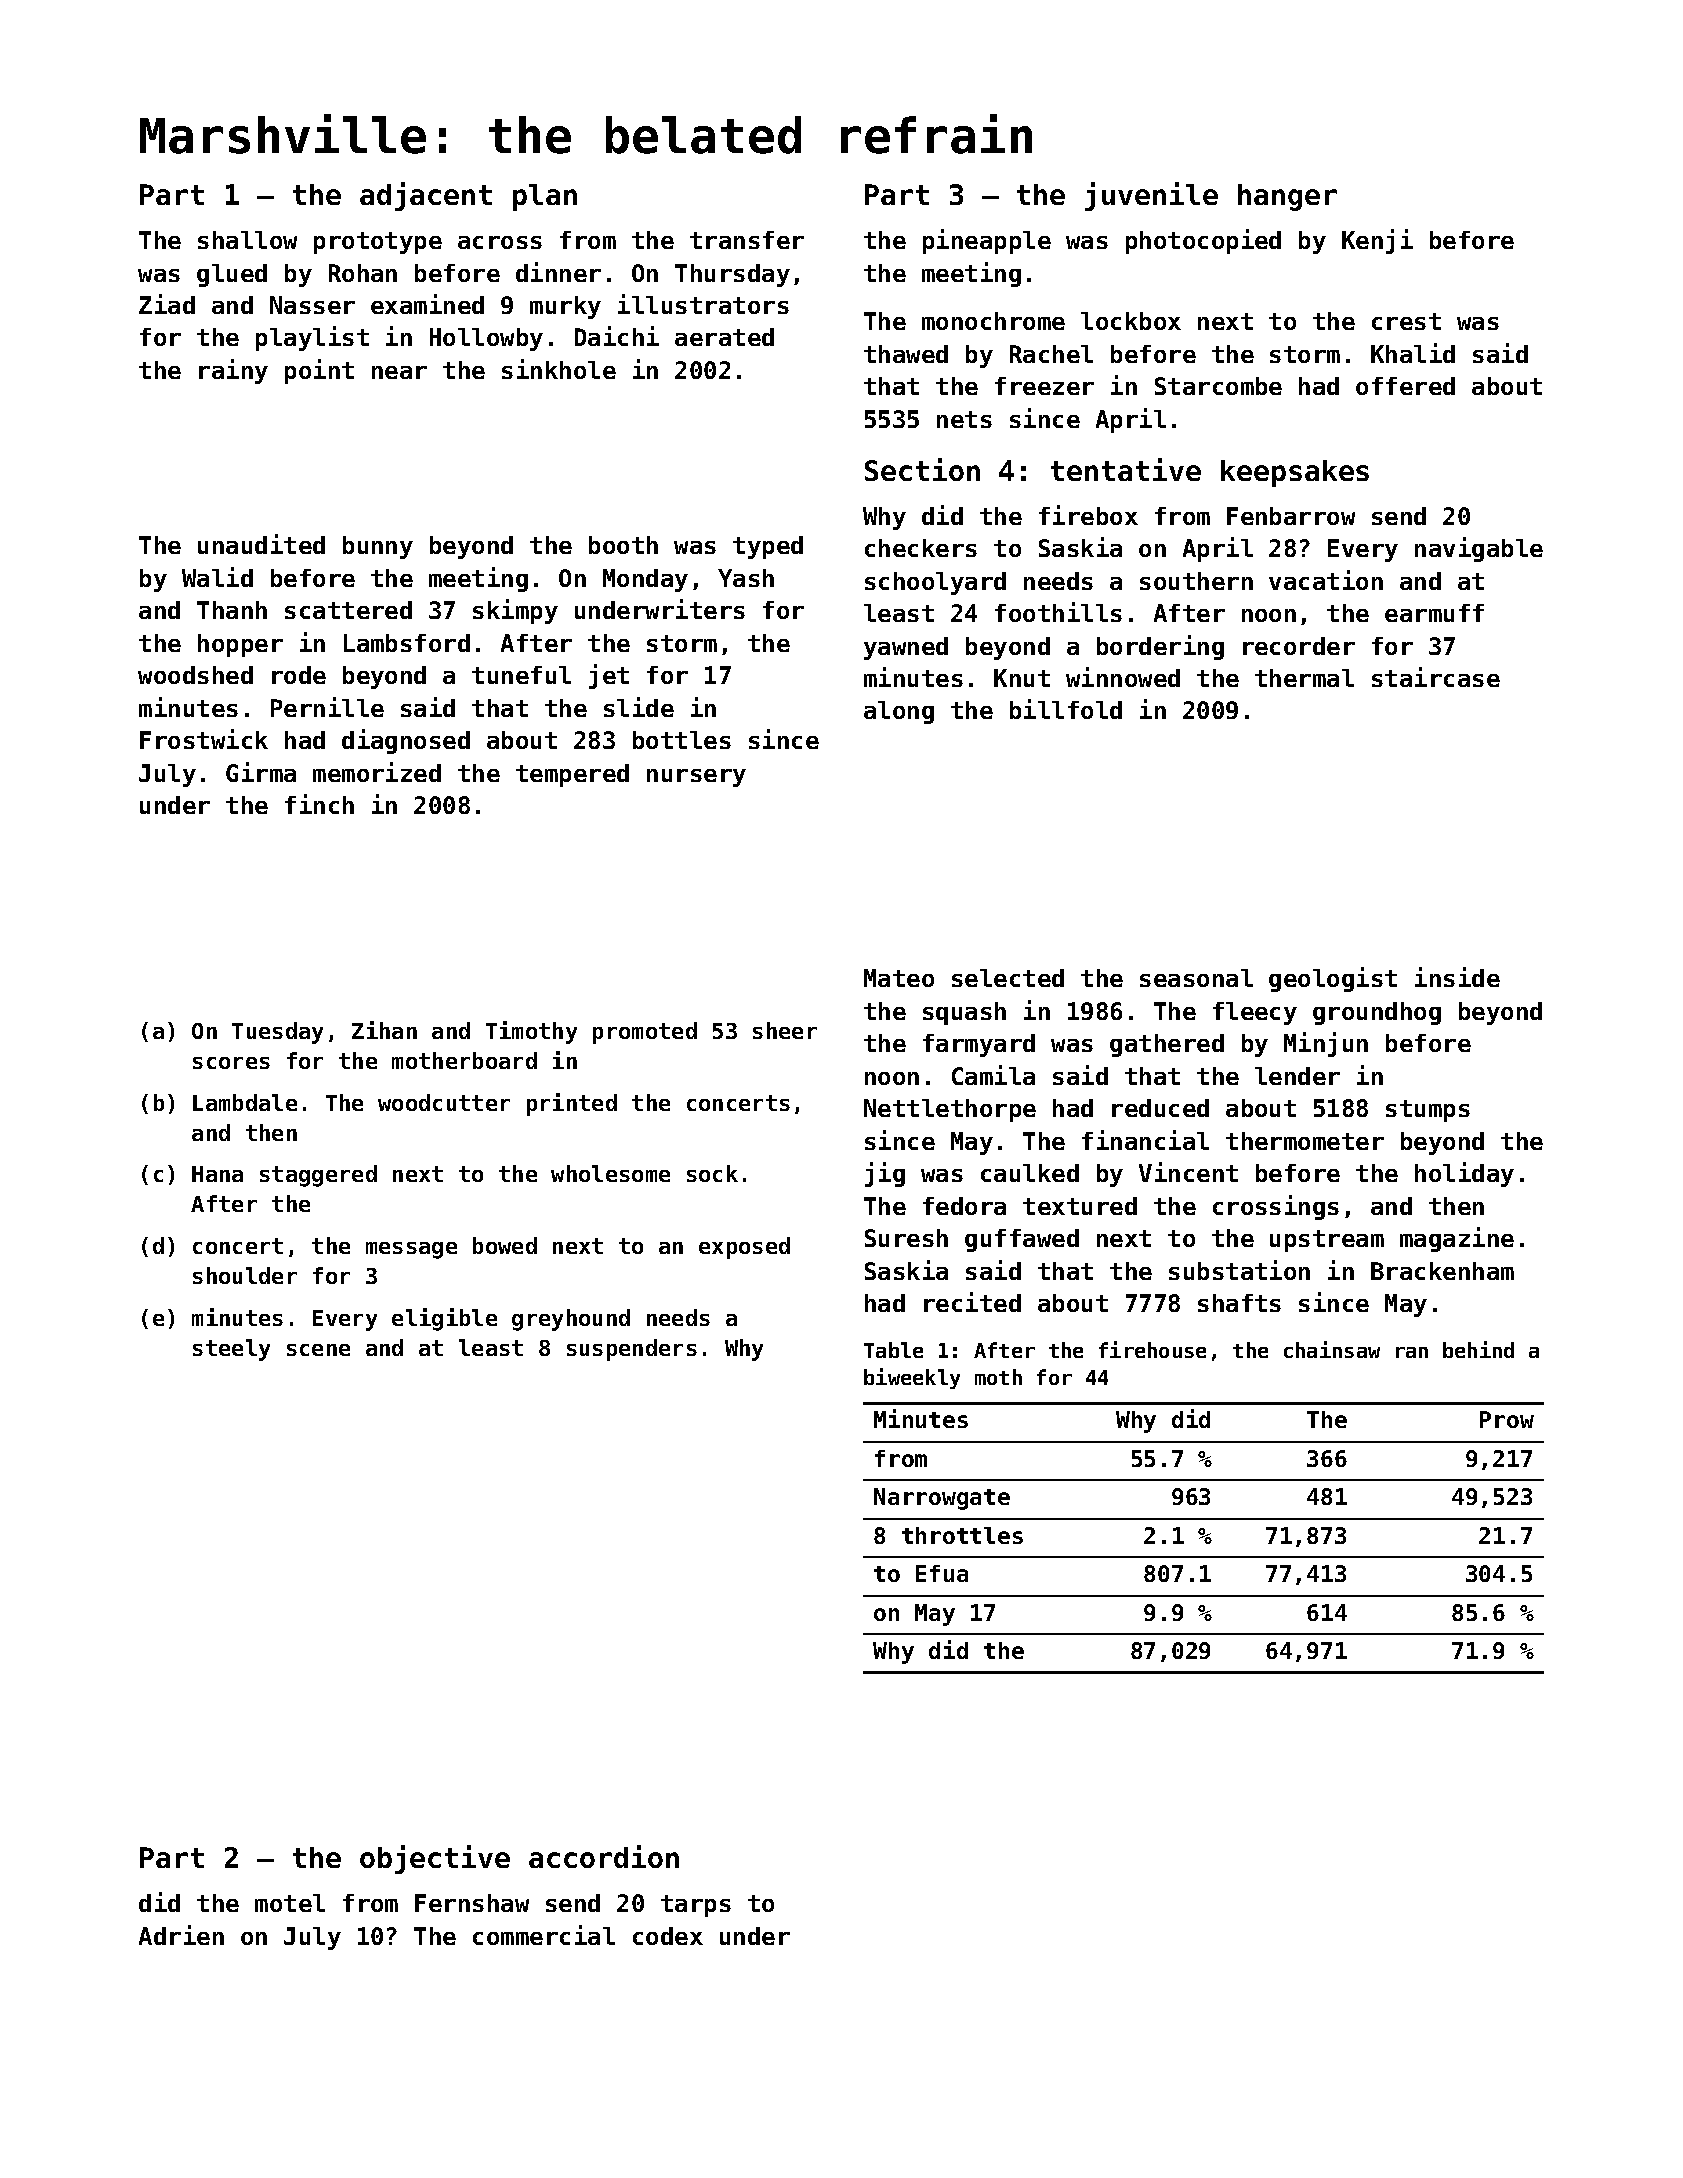  What do you see at coordinates (406, 741) in the screenshot?
I see `diagnosed` at bounding box center [406, 741].
